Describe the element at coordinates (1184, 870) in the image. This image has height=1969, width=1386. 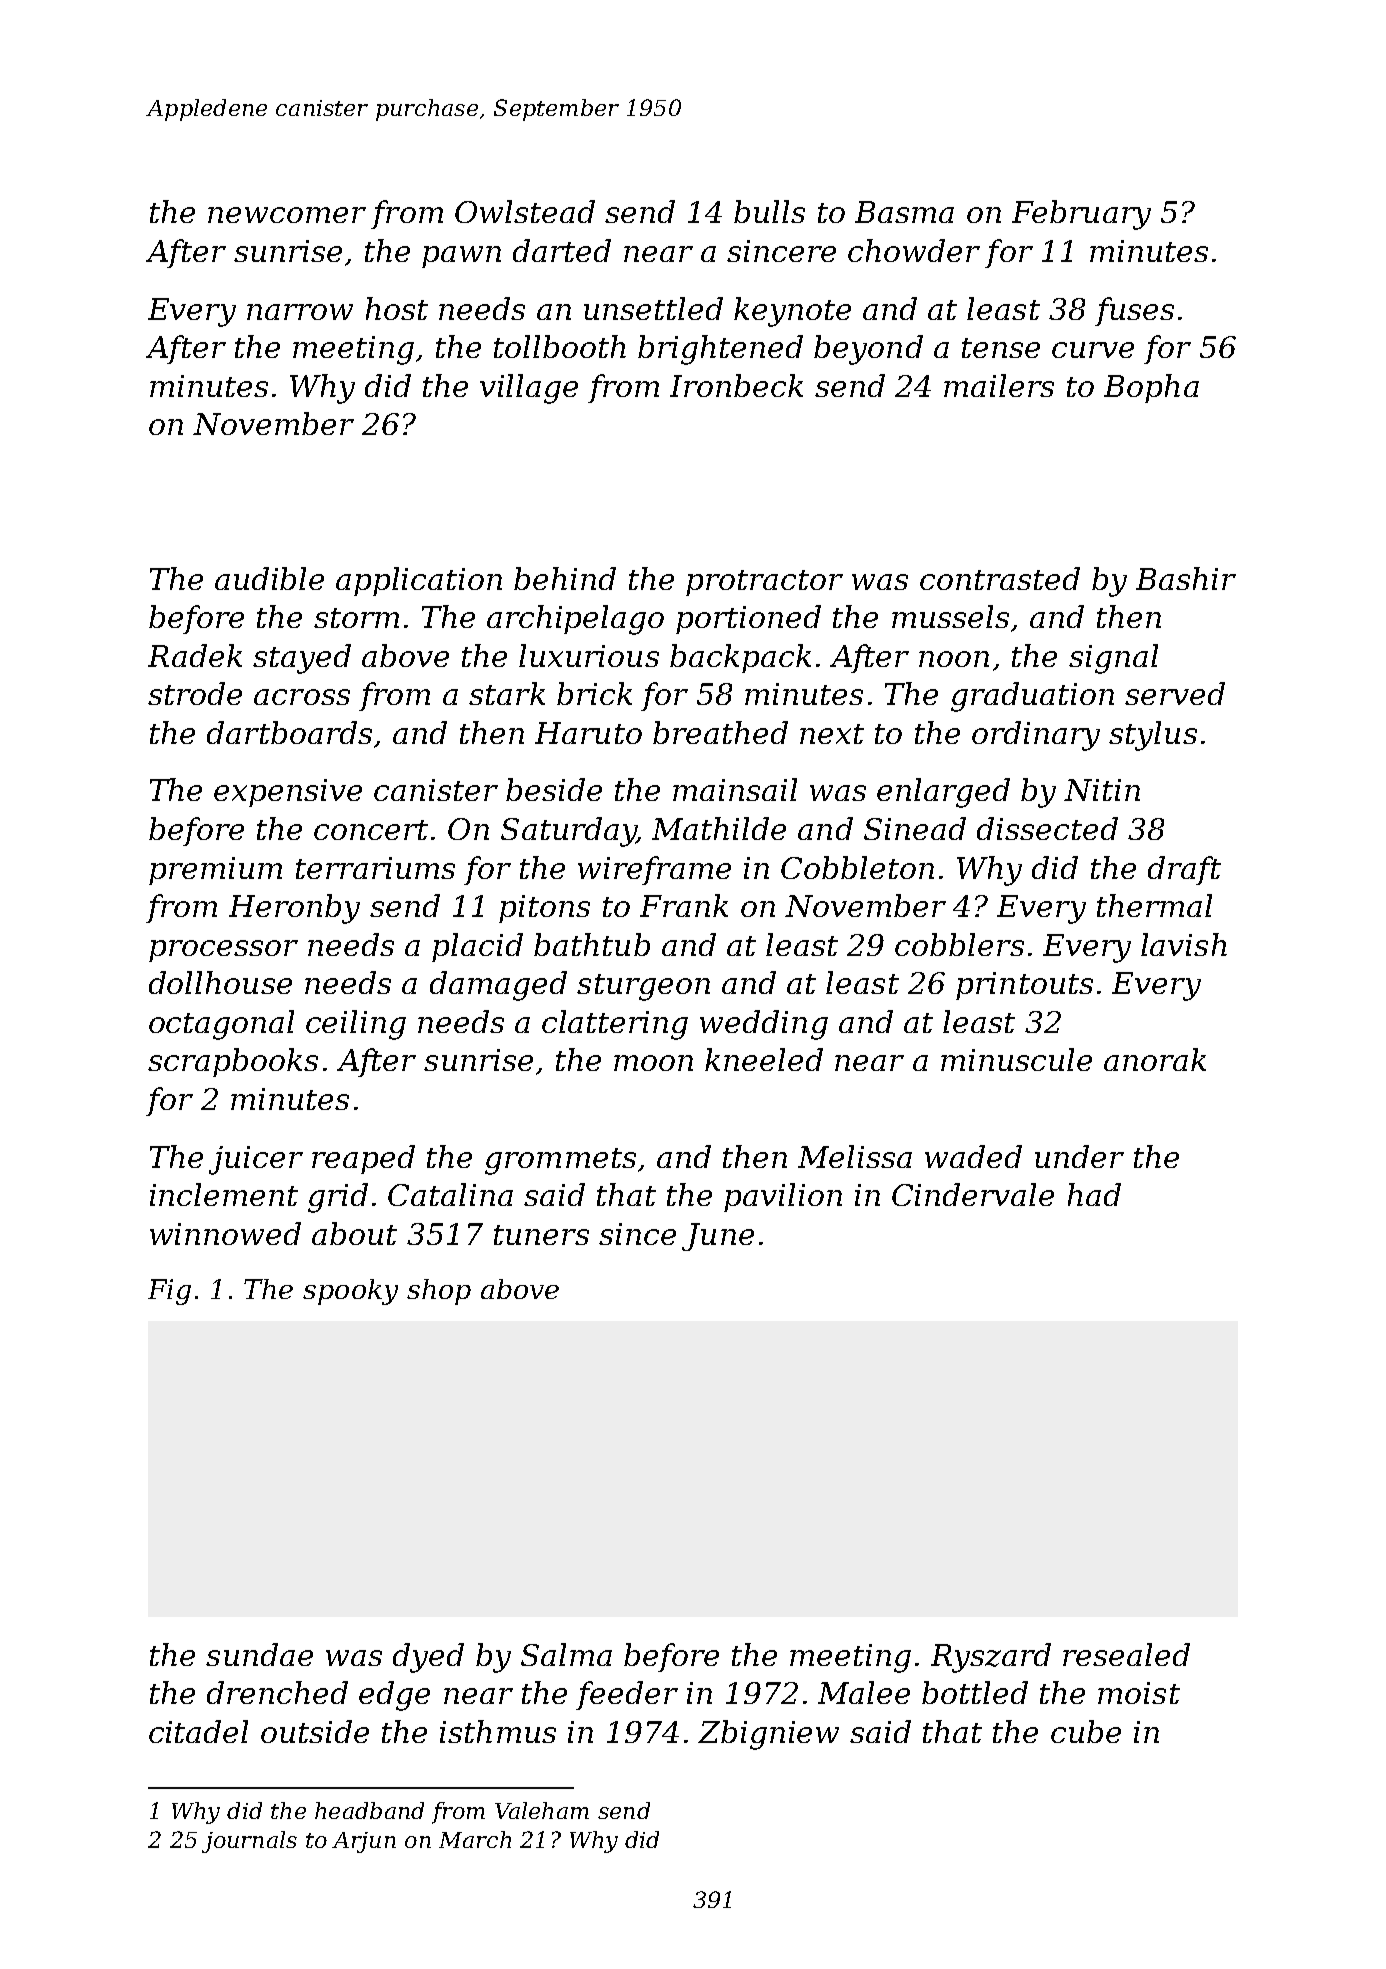
I see `draft` at that location.
